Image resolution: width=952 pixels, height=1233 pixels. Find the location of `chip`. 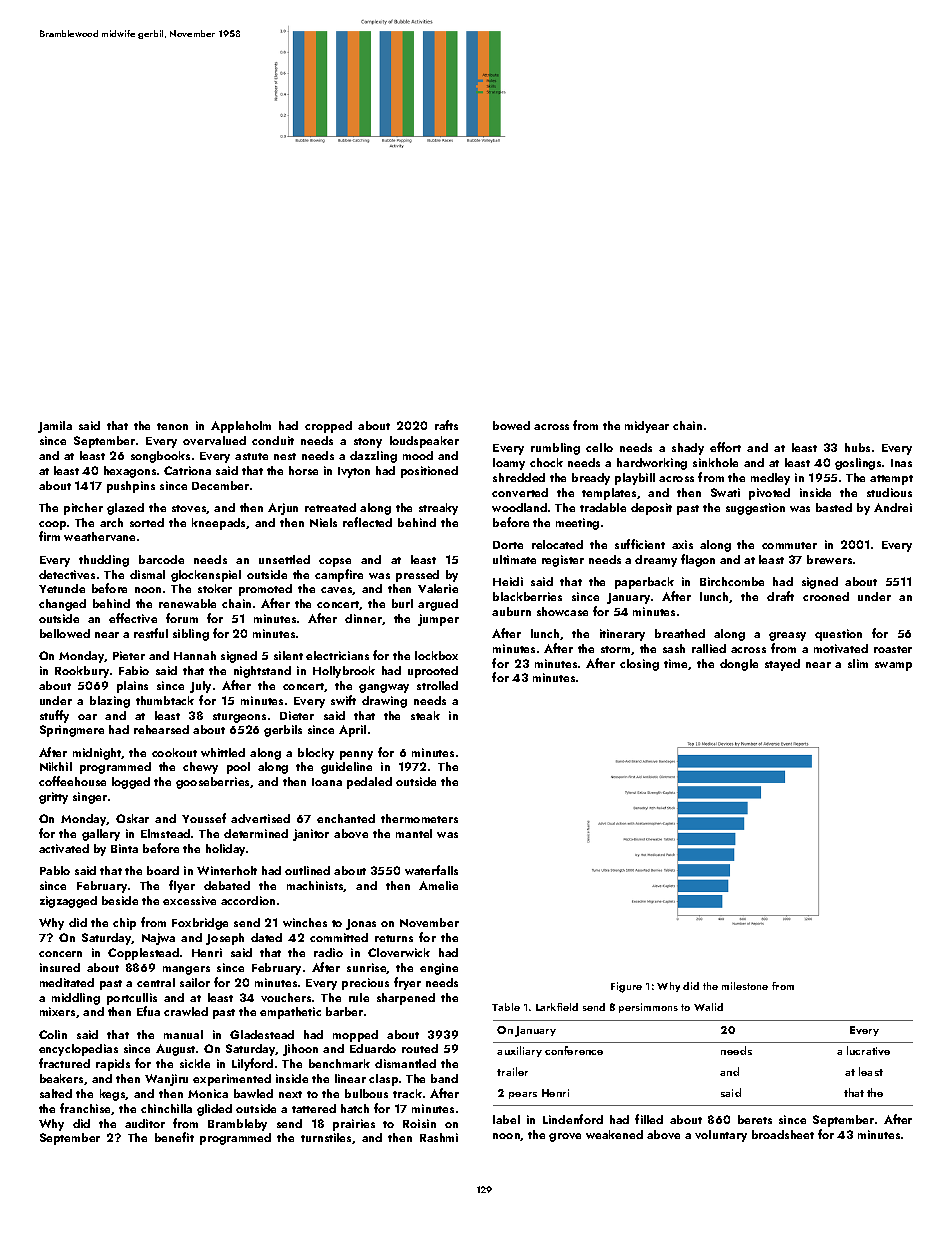

chip is located at coordinates (124, 924).
